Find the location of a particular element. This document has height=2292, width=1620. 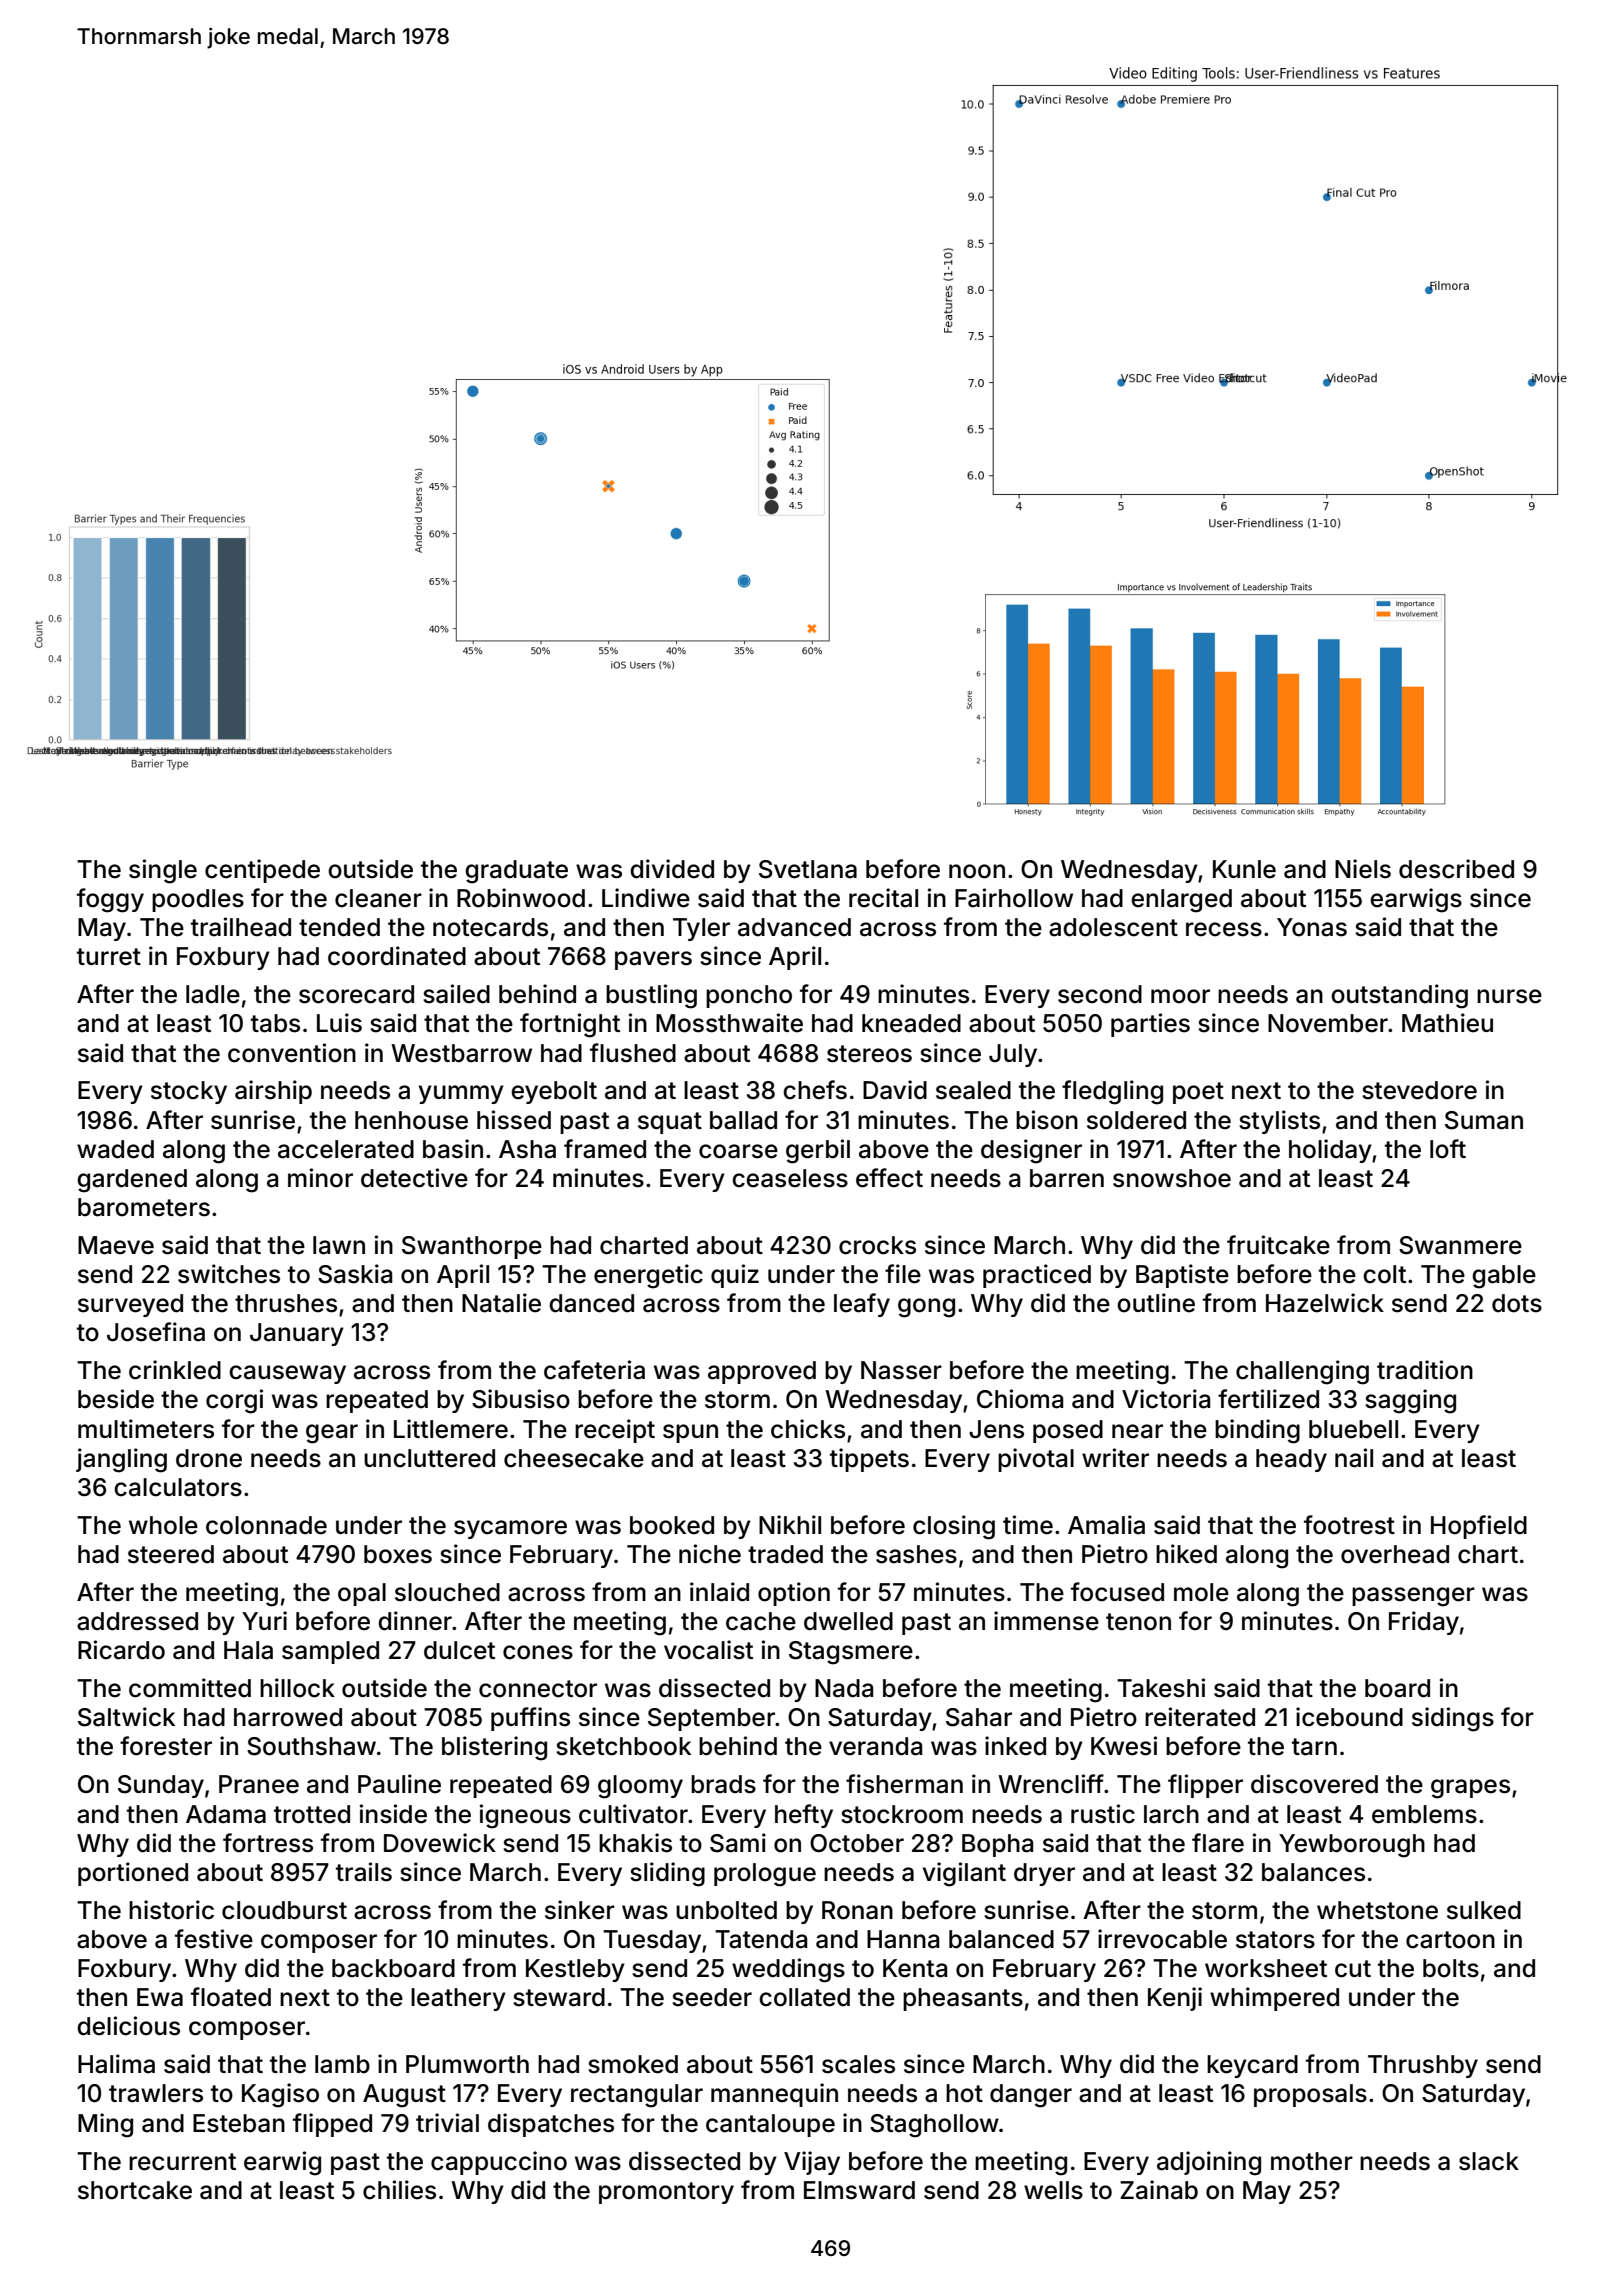

divided is located at coordinates (672, 869).
